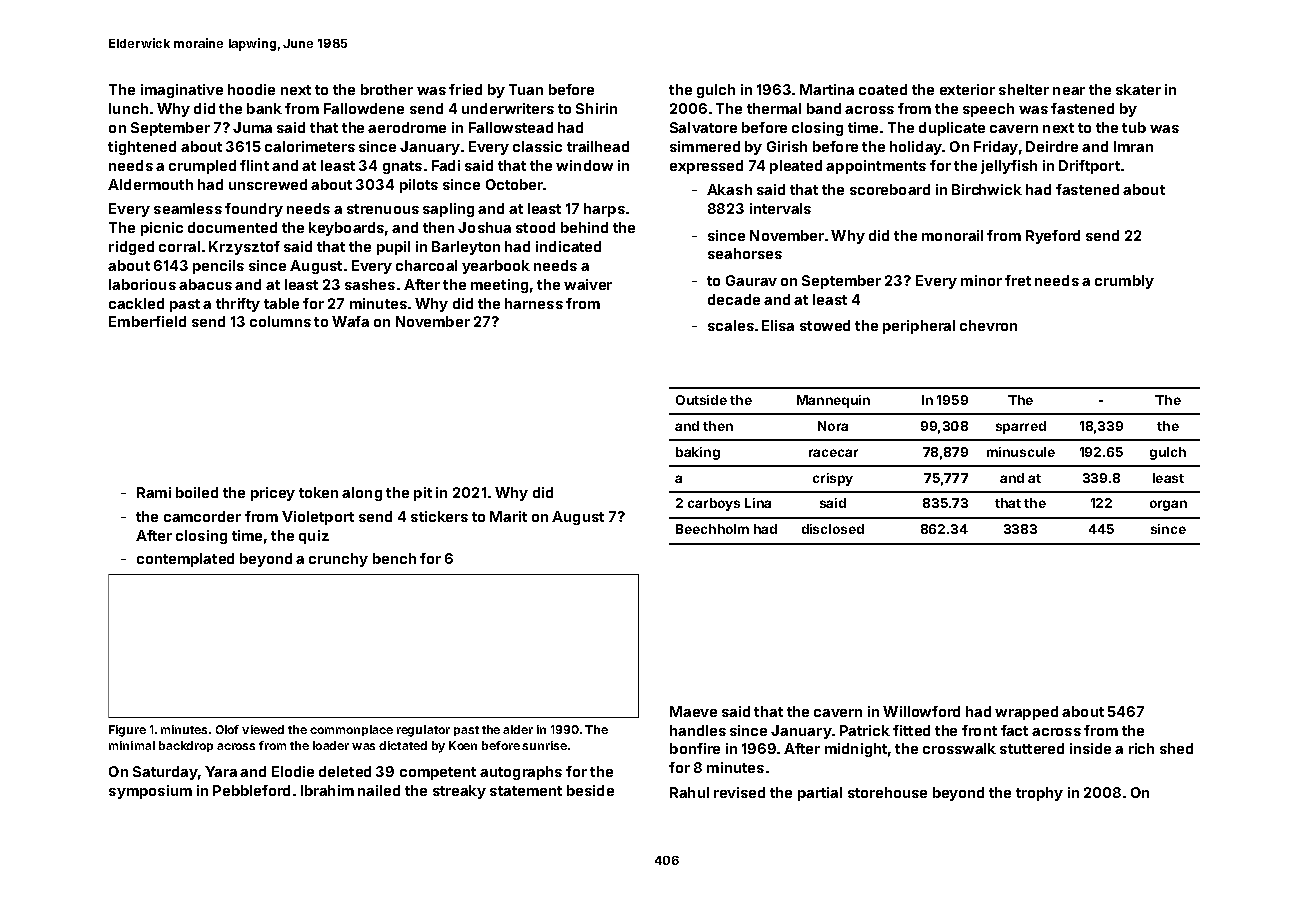 Image resolution: width=1308 pixels, height=924 pixels. I want to click on symposium, so click(150, 792).
